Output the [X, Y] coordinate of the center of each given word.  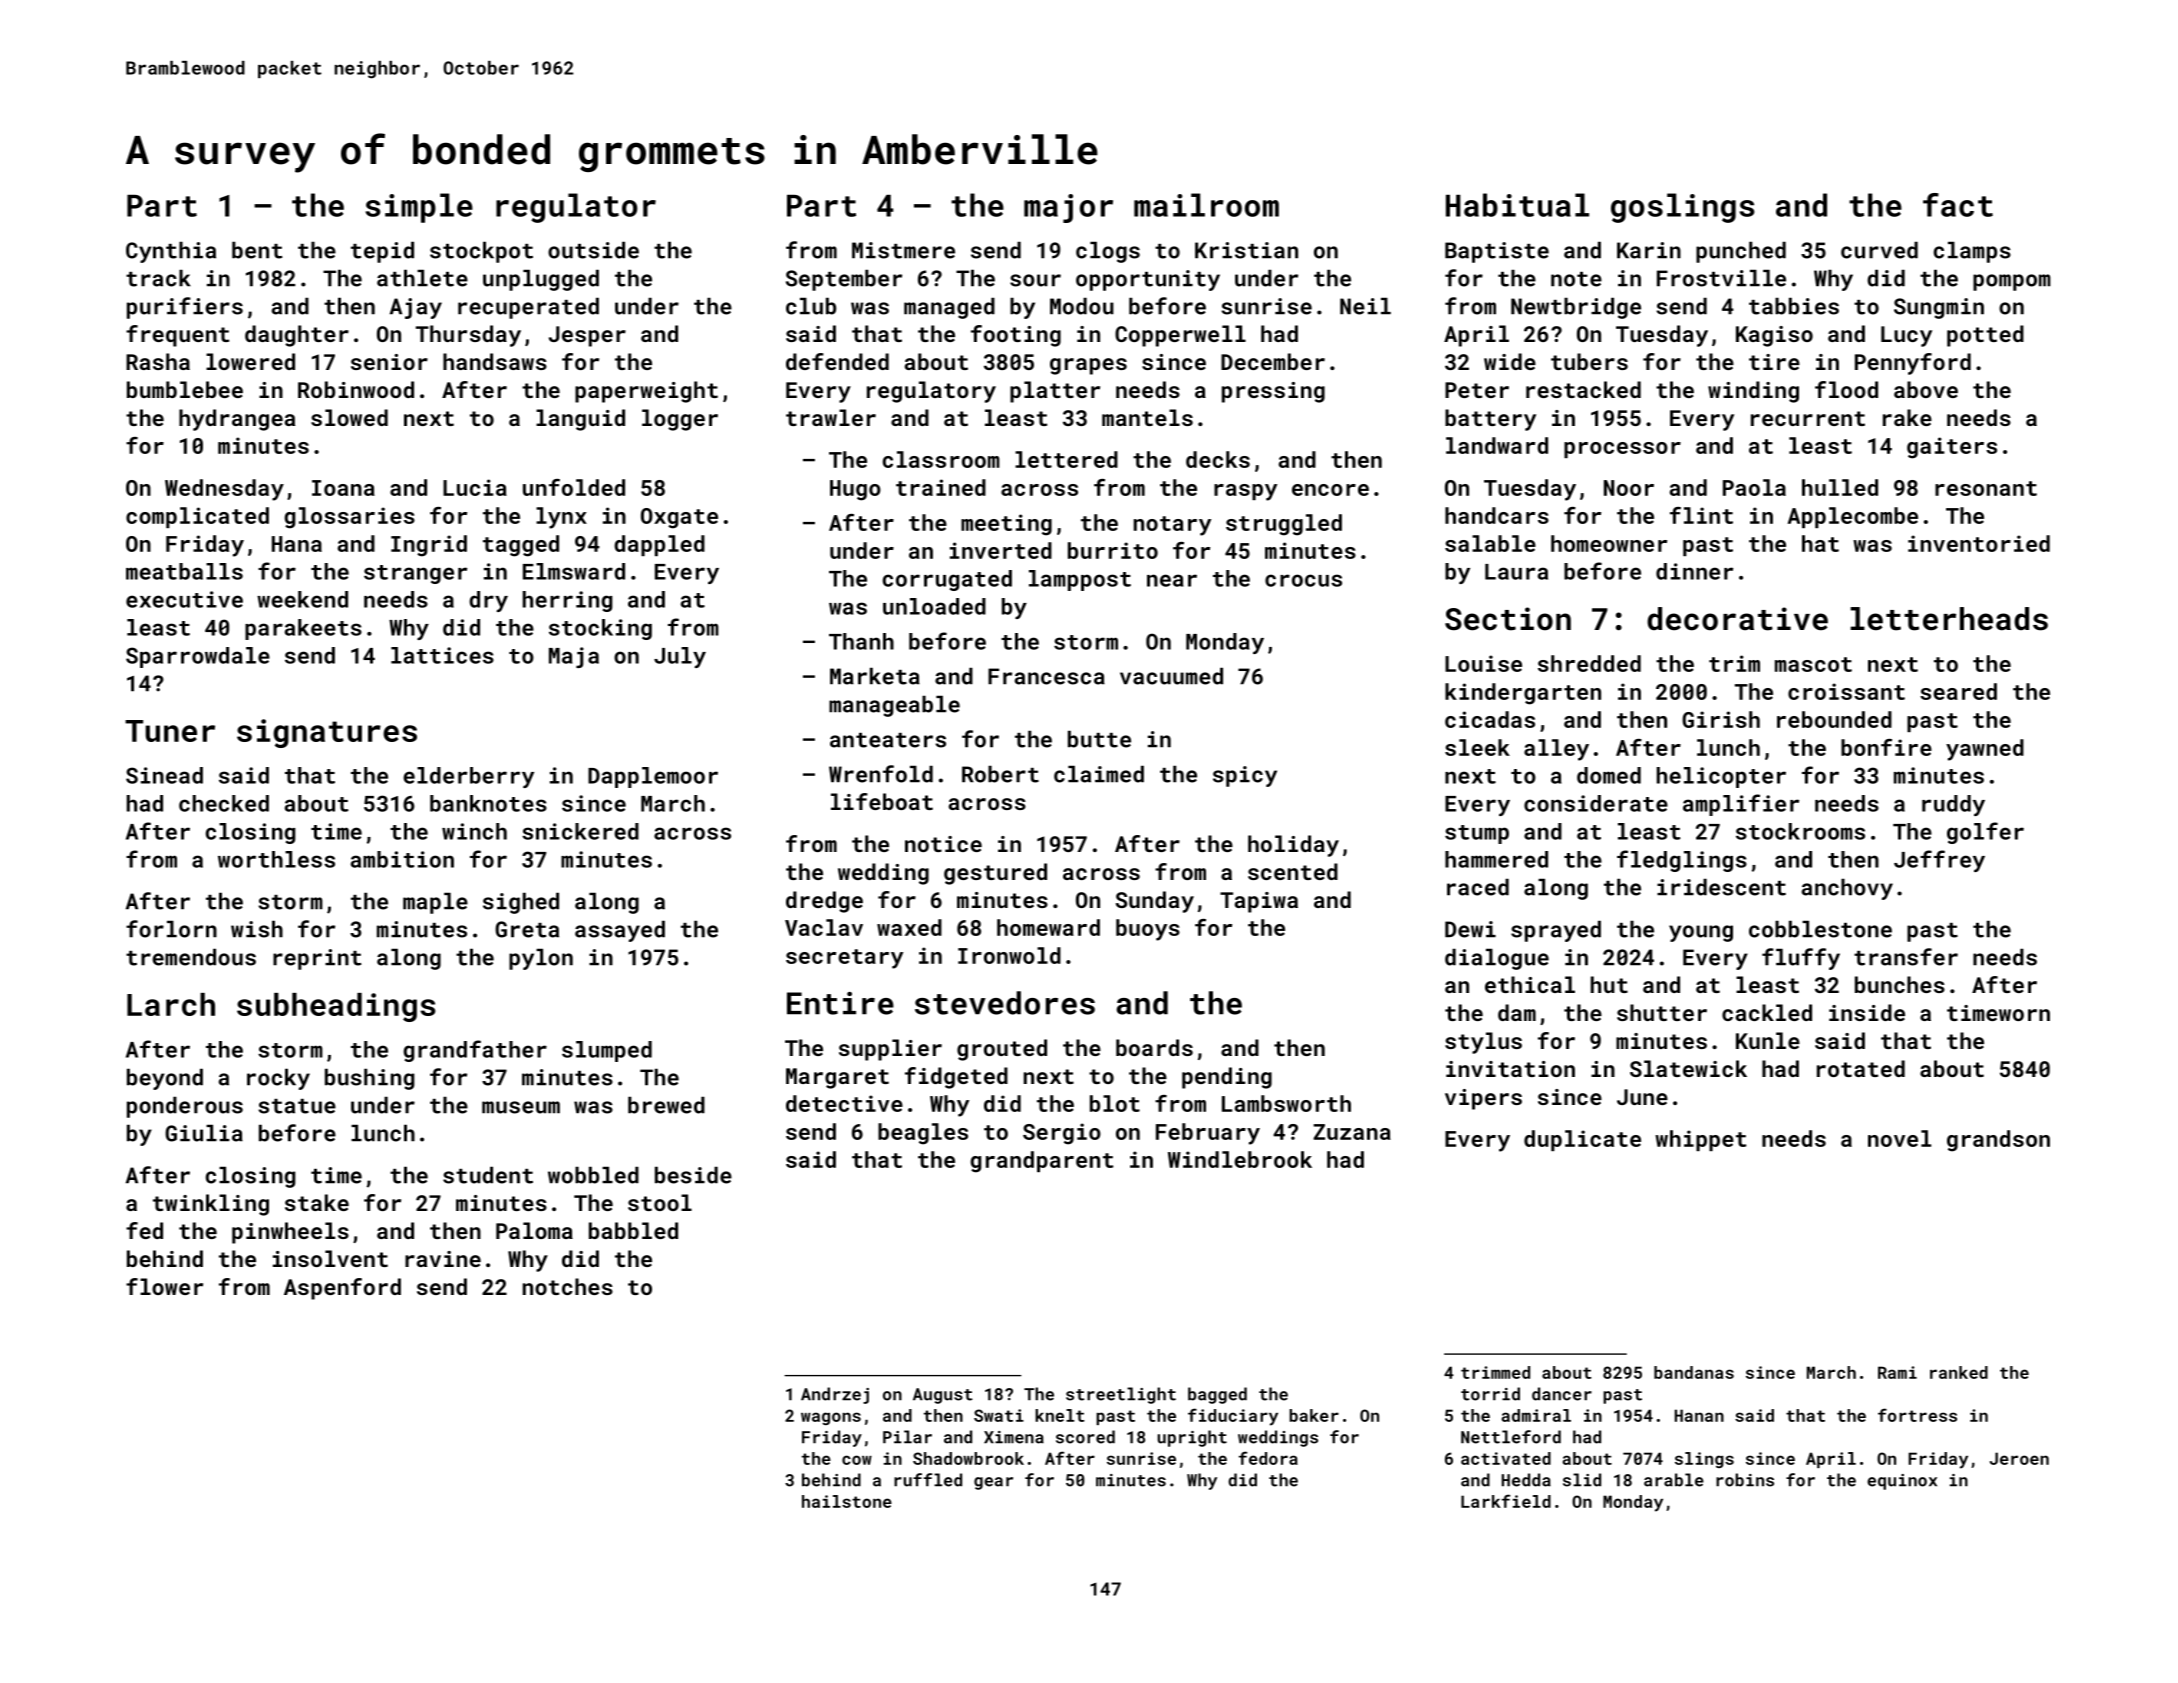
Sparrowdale [198, 657]
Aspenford [342, 1289]
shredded [1589, 663]
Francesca [1046, 676]
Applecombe [1853, 517]
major [1068, 208]
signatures [327, 733]
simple [419, 208]
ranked [1959, 1372]
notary [1172, 526]
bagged [1217, 1395]
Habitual [1517, 205]
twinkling [211, 1205]
